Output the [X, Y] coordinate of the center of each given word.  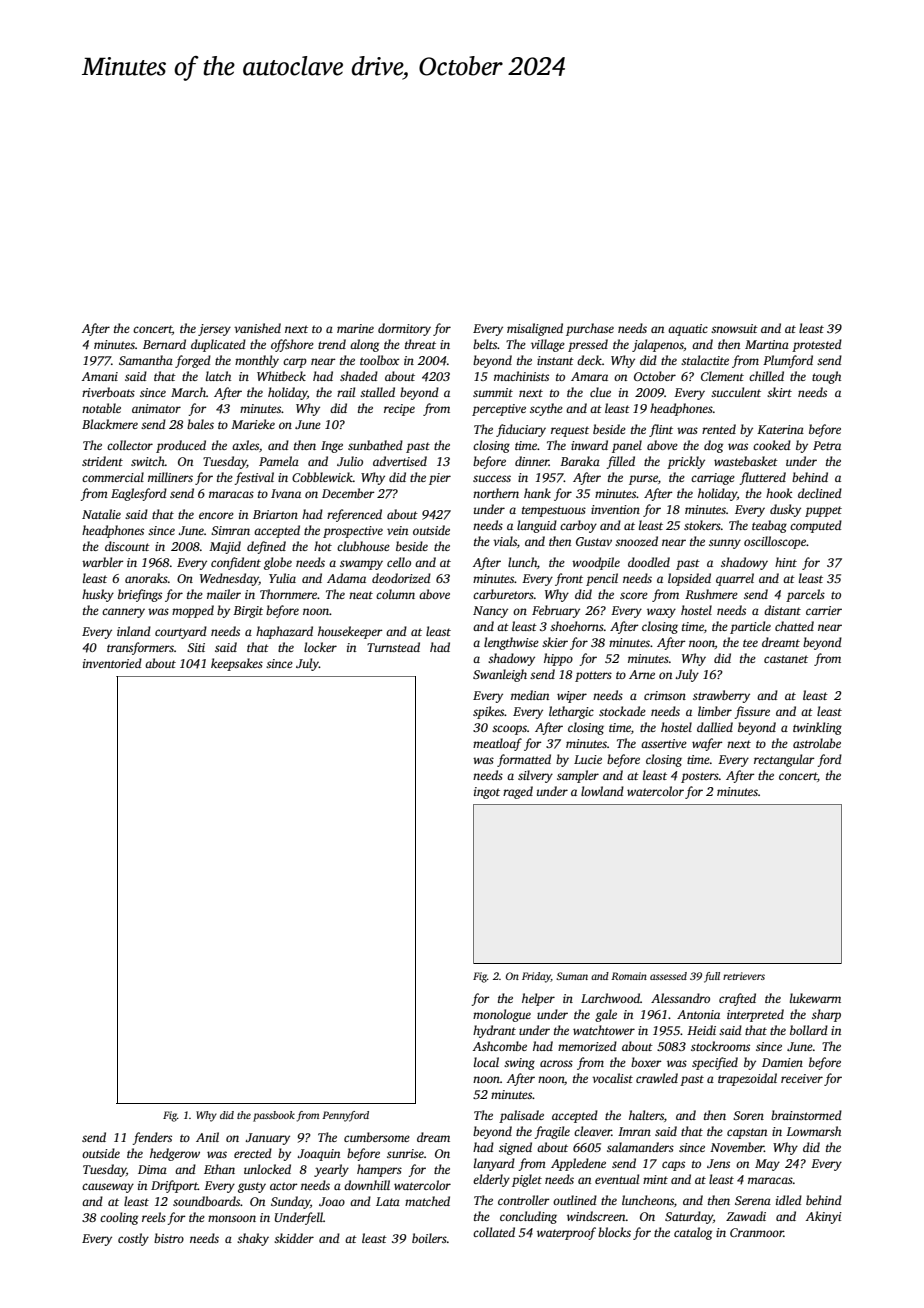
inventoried [112, 663]
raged [518, 792]
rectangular [784, 760]
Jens [718, 1163]
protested [817, 345]
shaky [253, 1239]
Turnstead [393, 647]
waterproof [566, 1233]
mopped [193, 611]
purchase [590, 329]
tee [750, 643]
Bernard [164, 344]
